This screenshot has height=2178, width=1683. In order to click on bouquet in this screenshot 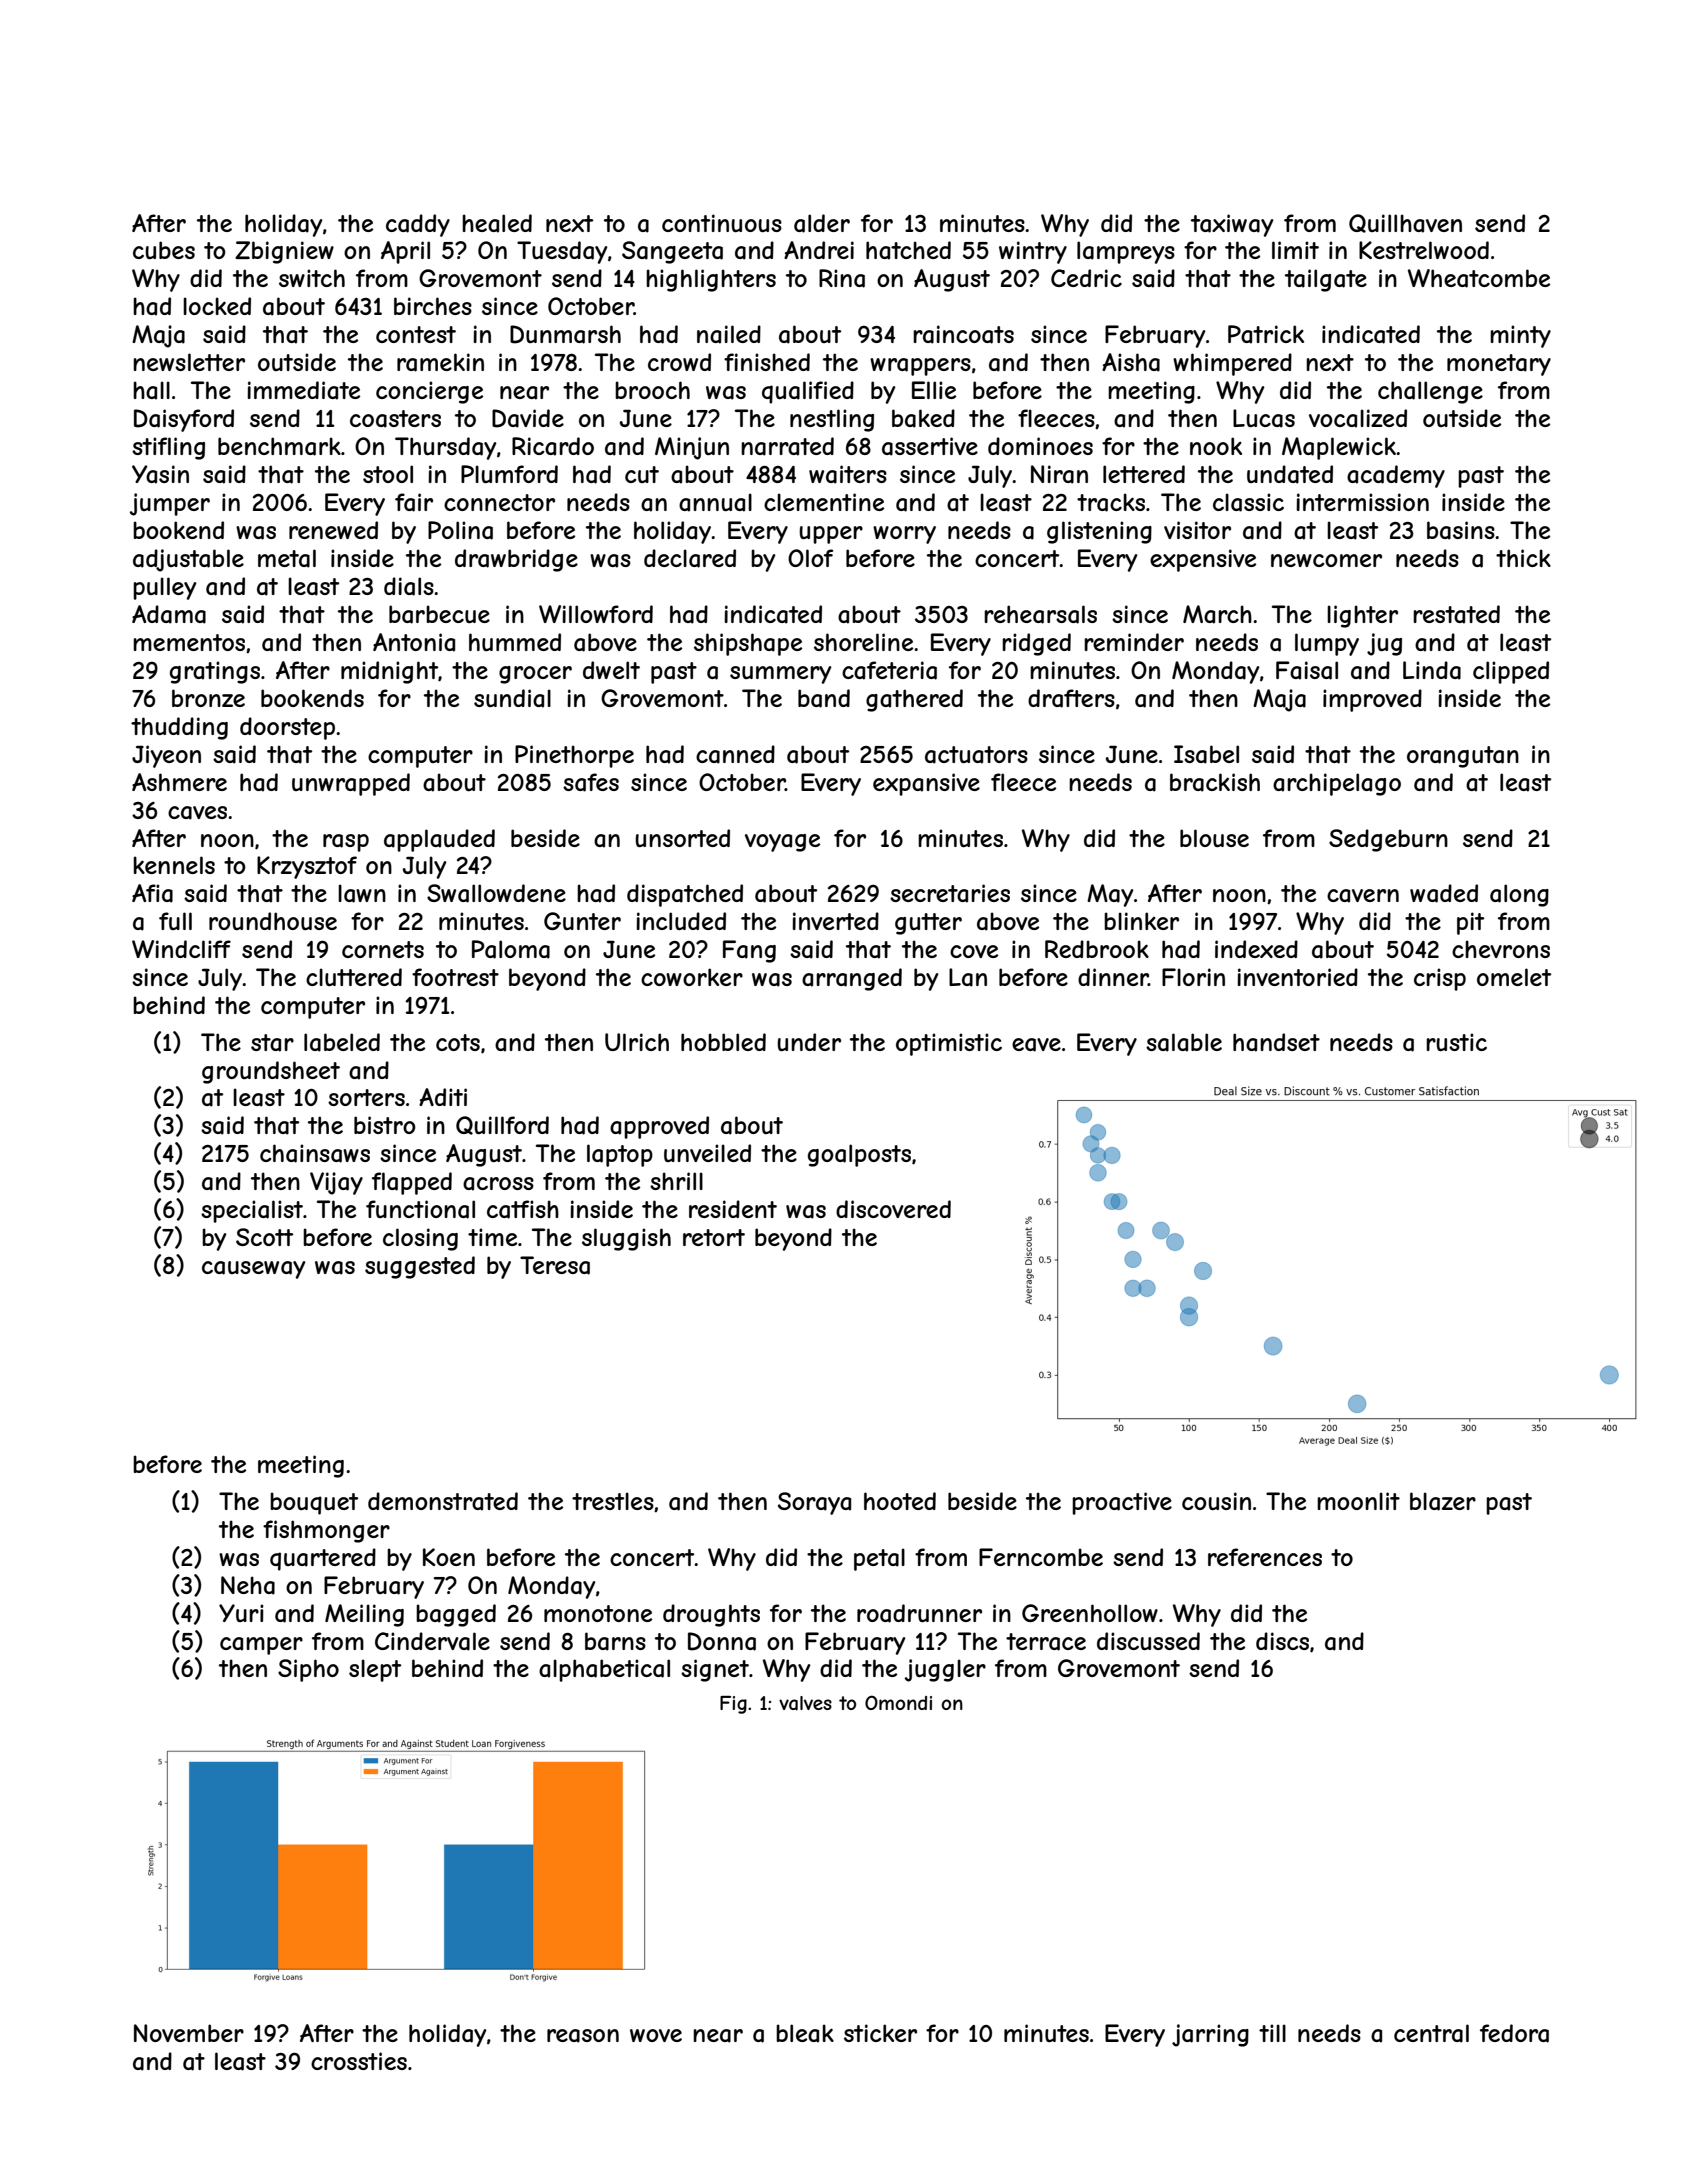, I will do `click(314, 1503)`.
